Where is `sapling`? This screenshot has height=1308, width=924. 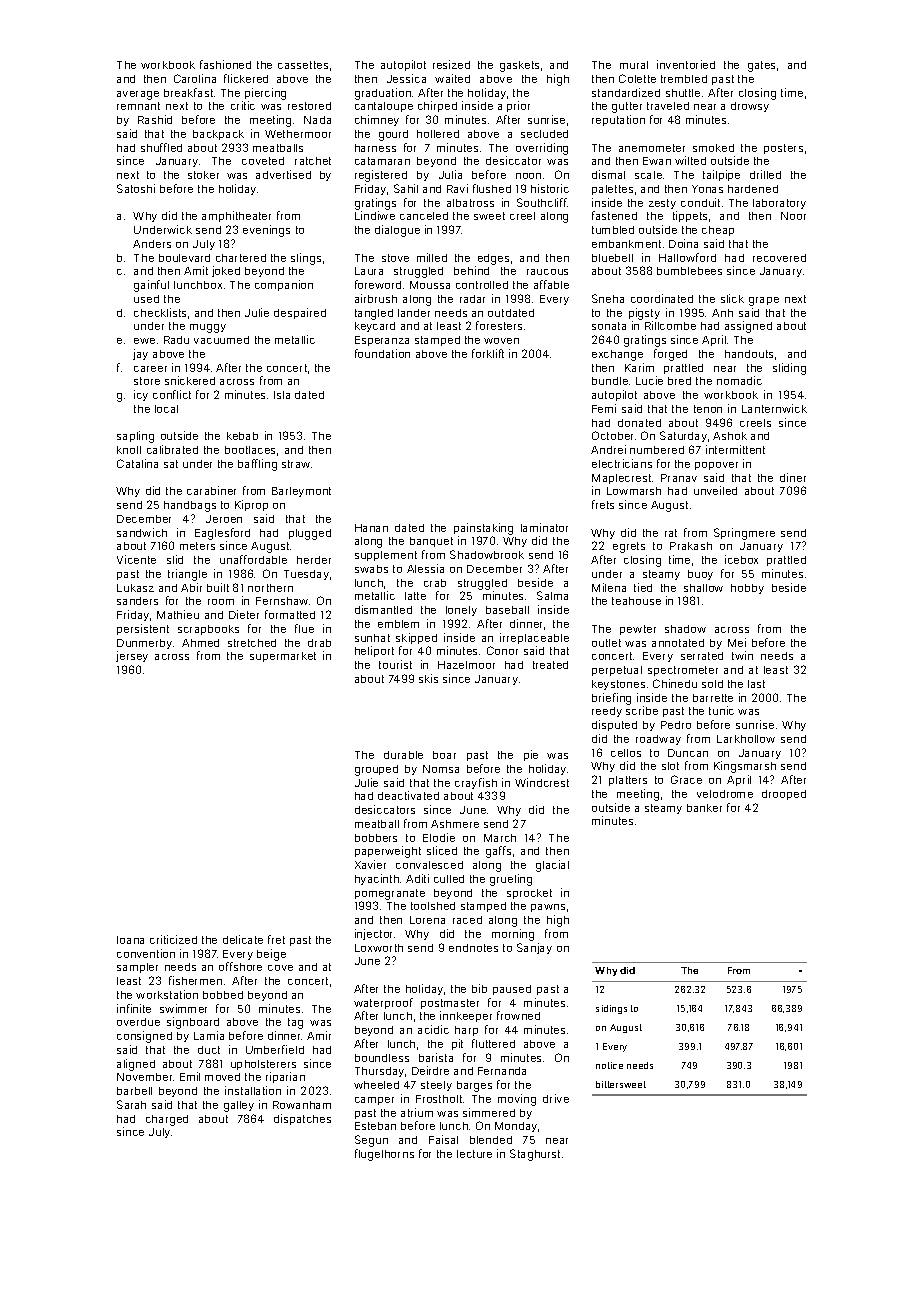 sapling is located at coordinates (135, 437).
